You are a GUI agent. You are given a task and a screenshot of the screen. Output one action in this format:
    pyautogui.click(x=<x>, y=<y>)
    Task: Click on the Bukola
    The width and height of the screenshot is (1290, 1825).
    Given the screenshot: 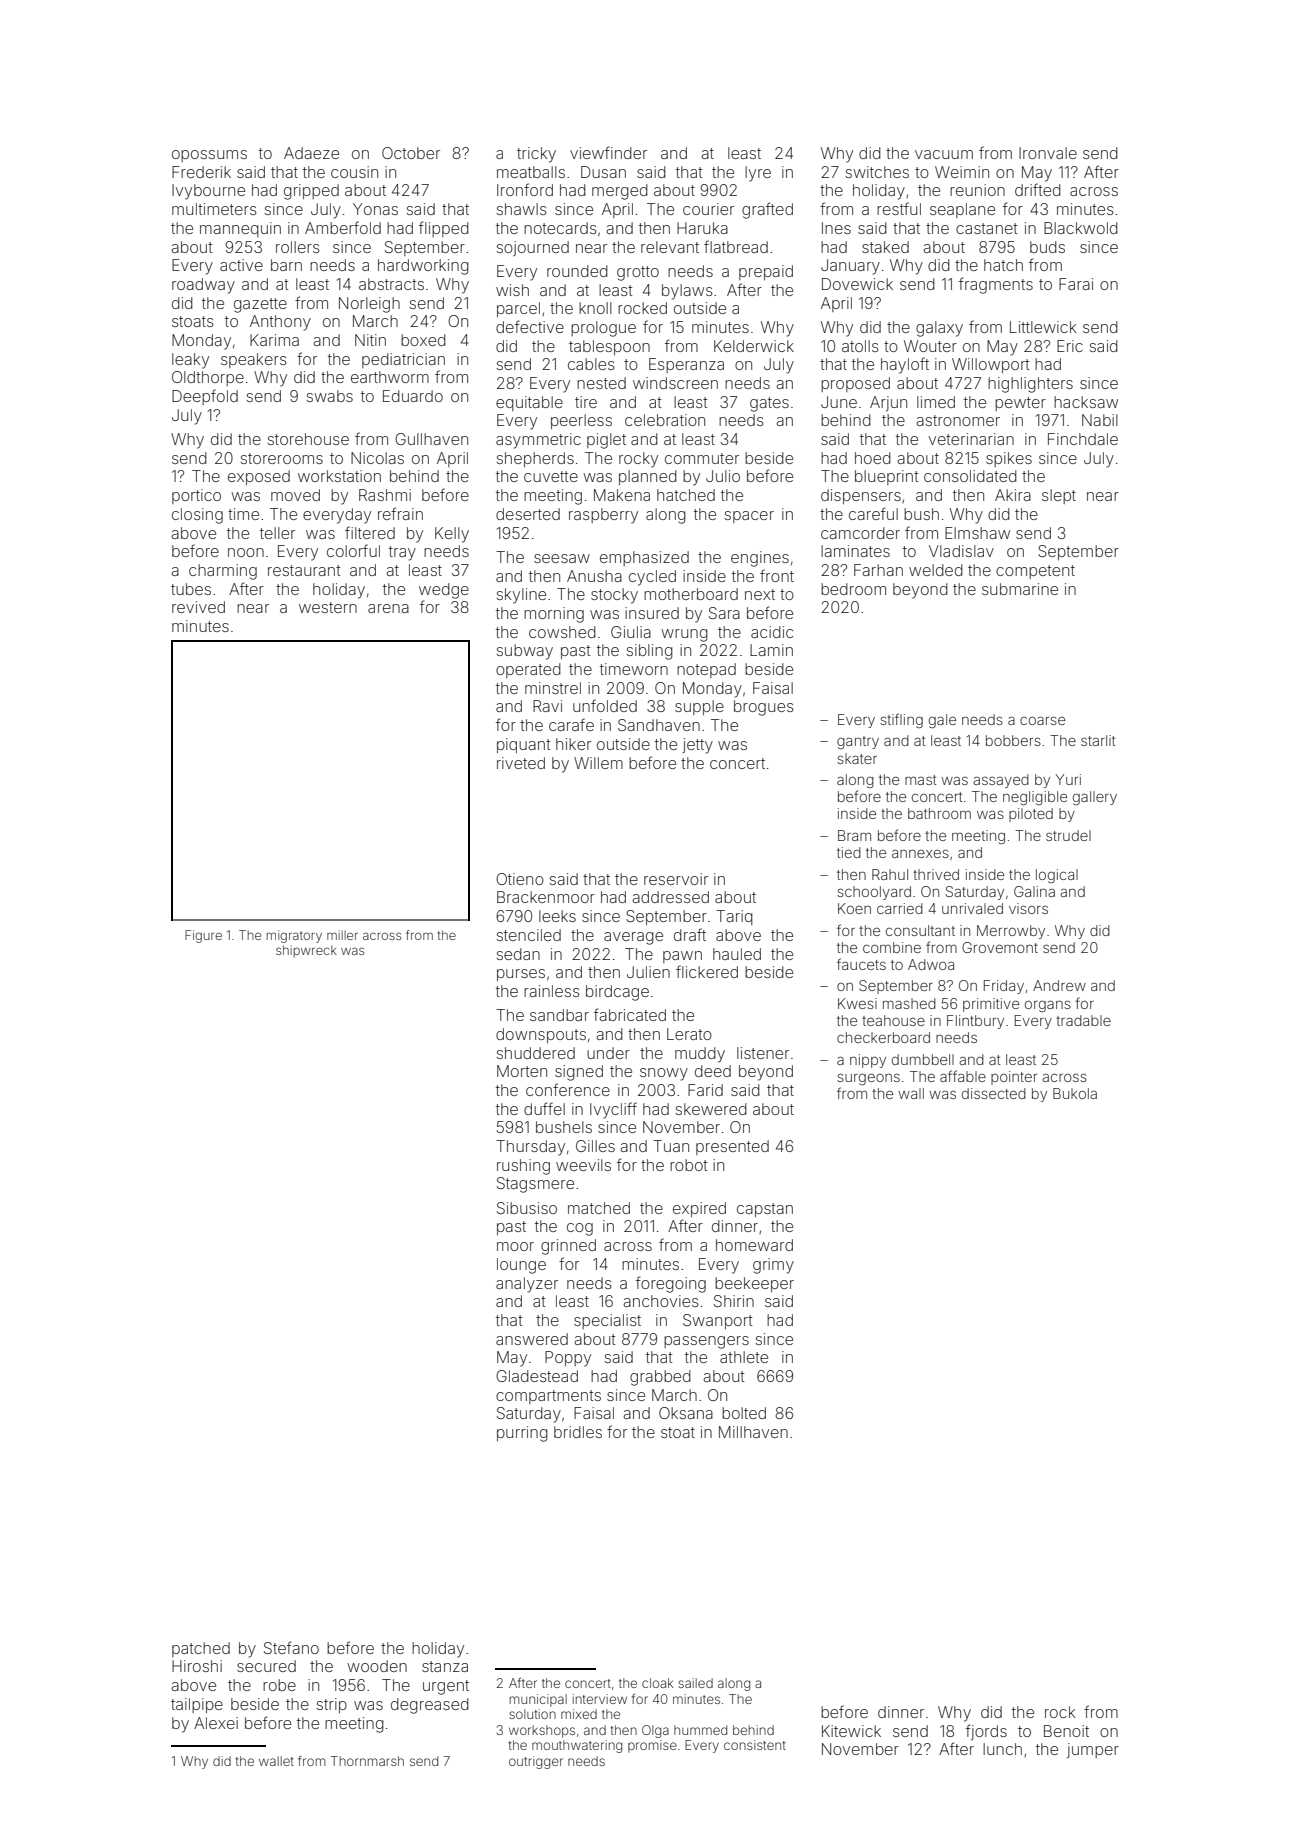 What is the action you would take?
    pyautogui.click(x=1075, y=1093)
